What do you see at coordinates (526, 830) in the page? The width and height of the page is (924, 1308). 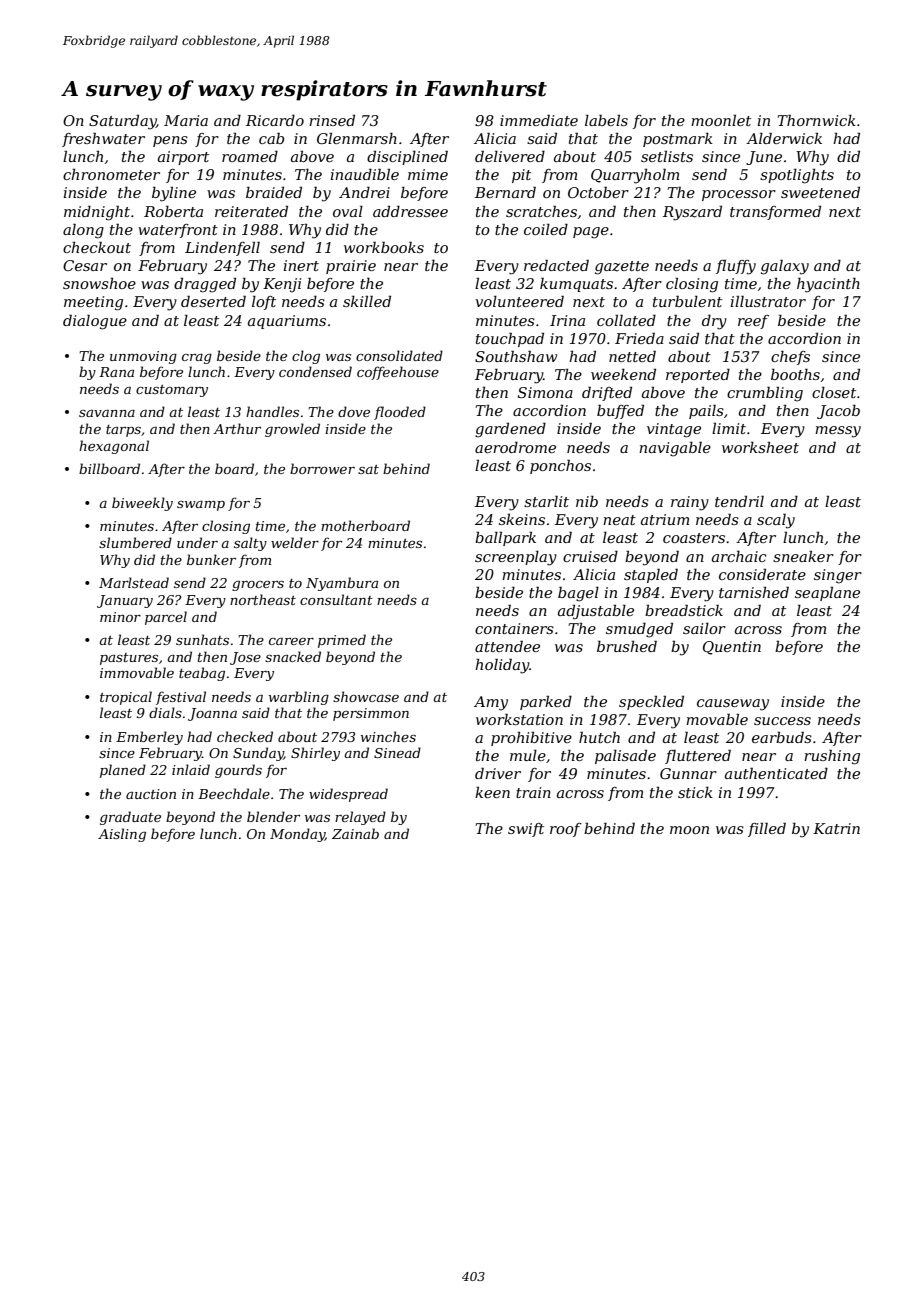 I see `swift` at bounding box center [526, 830].
